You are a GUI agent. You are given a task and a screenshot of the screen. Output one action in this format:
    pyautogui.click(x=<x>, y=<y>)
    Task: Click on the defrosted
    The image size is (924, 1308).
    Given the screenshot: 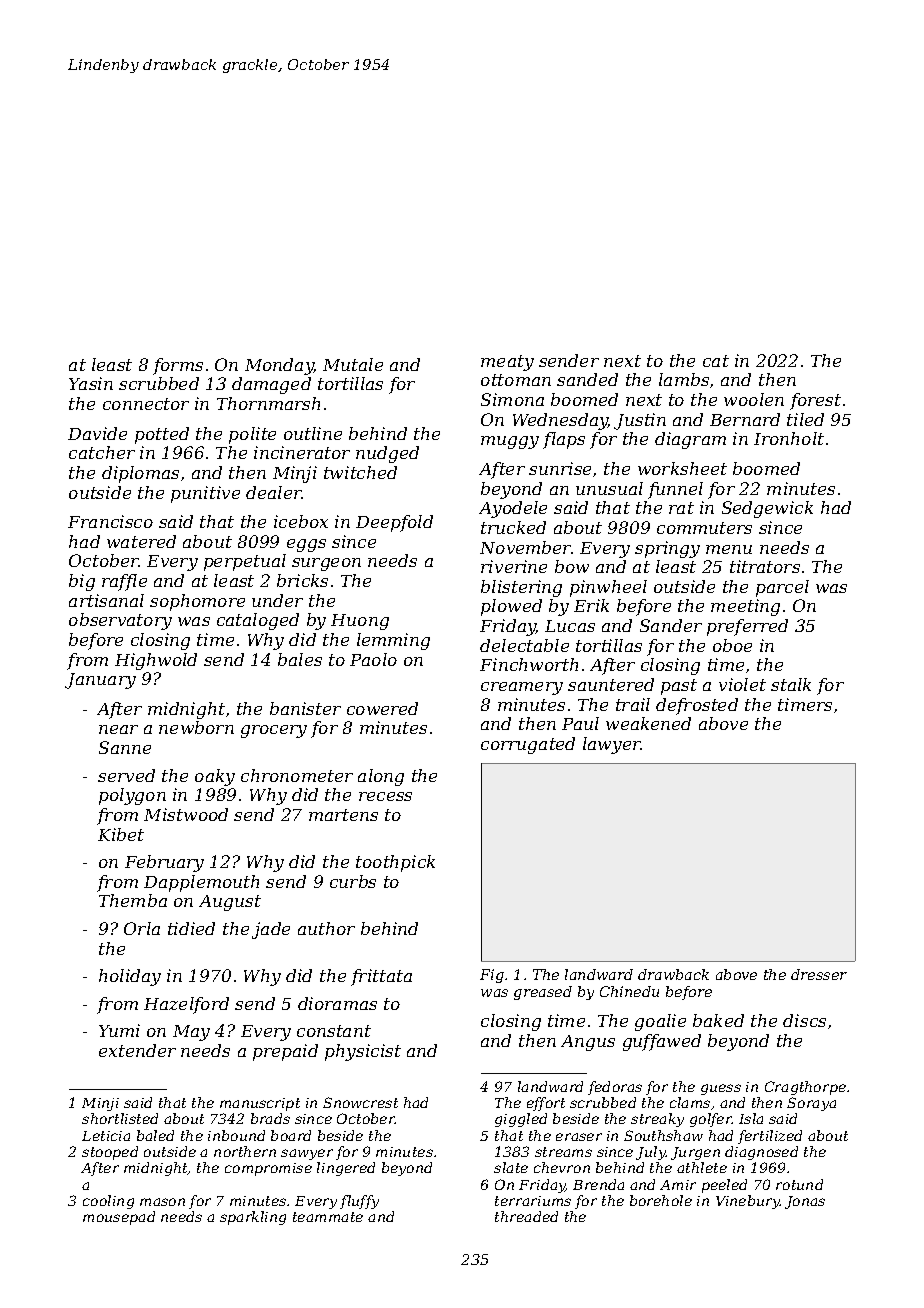 What is the action you would take?
    pyautogui.click(x=697, y=706)
